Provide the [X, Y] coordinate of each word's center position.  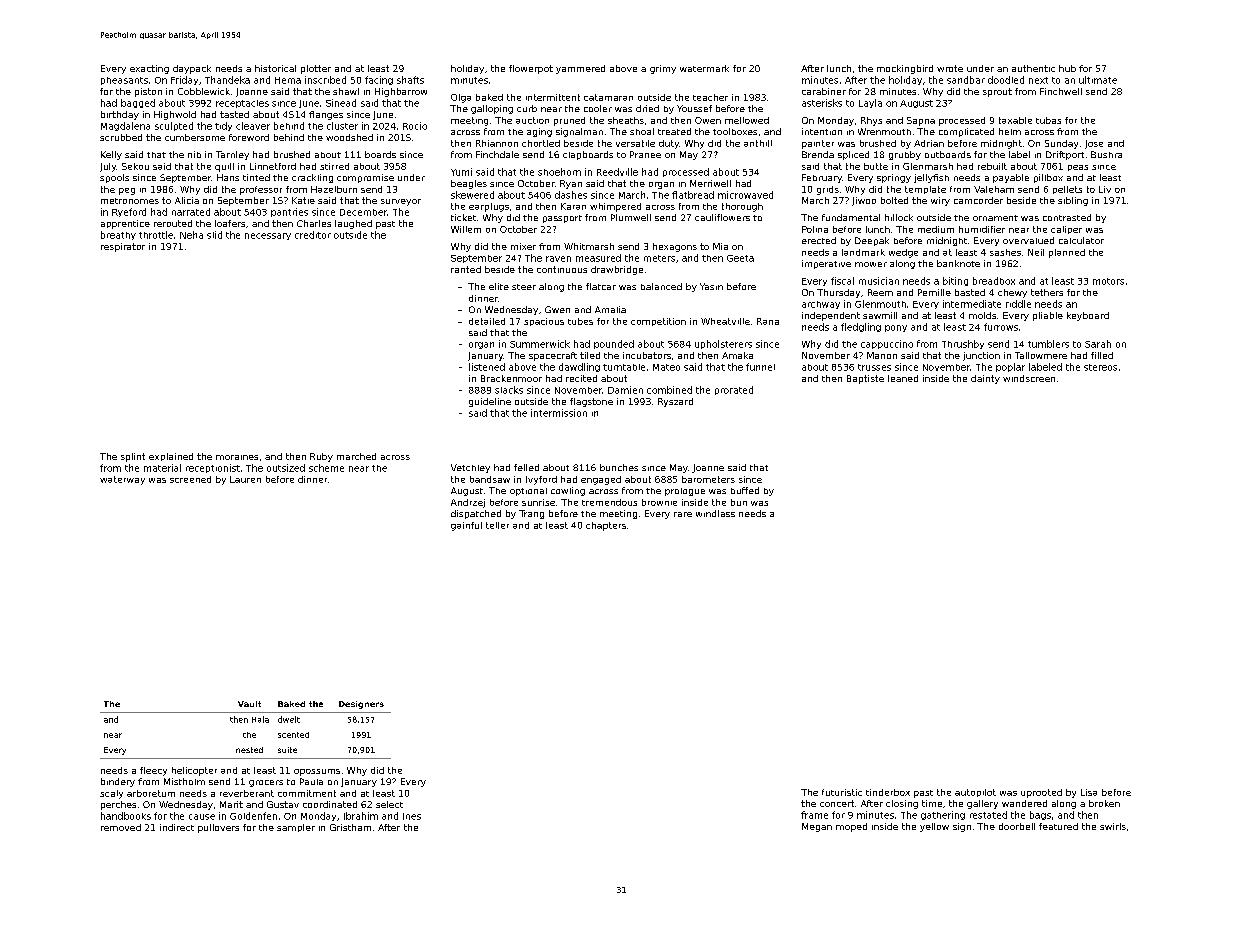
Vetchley [470, 468]
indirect [177, 827]
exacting [149, 69]
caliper [1066, 230]
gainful [466, 526]
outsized [286, 468]
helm [1010, 131]
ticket [463, 217]
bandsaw [490, 479]
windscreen [1029, 378]
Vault [249, 704]
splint [133, 457]
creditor [313, 235]
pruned [569, 121]
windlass [715, 513]
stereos [1100, 367]
